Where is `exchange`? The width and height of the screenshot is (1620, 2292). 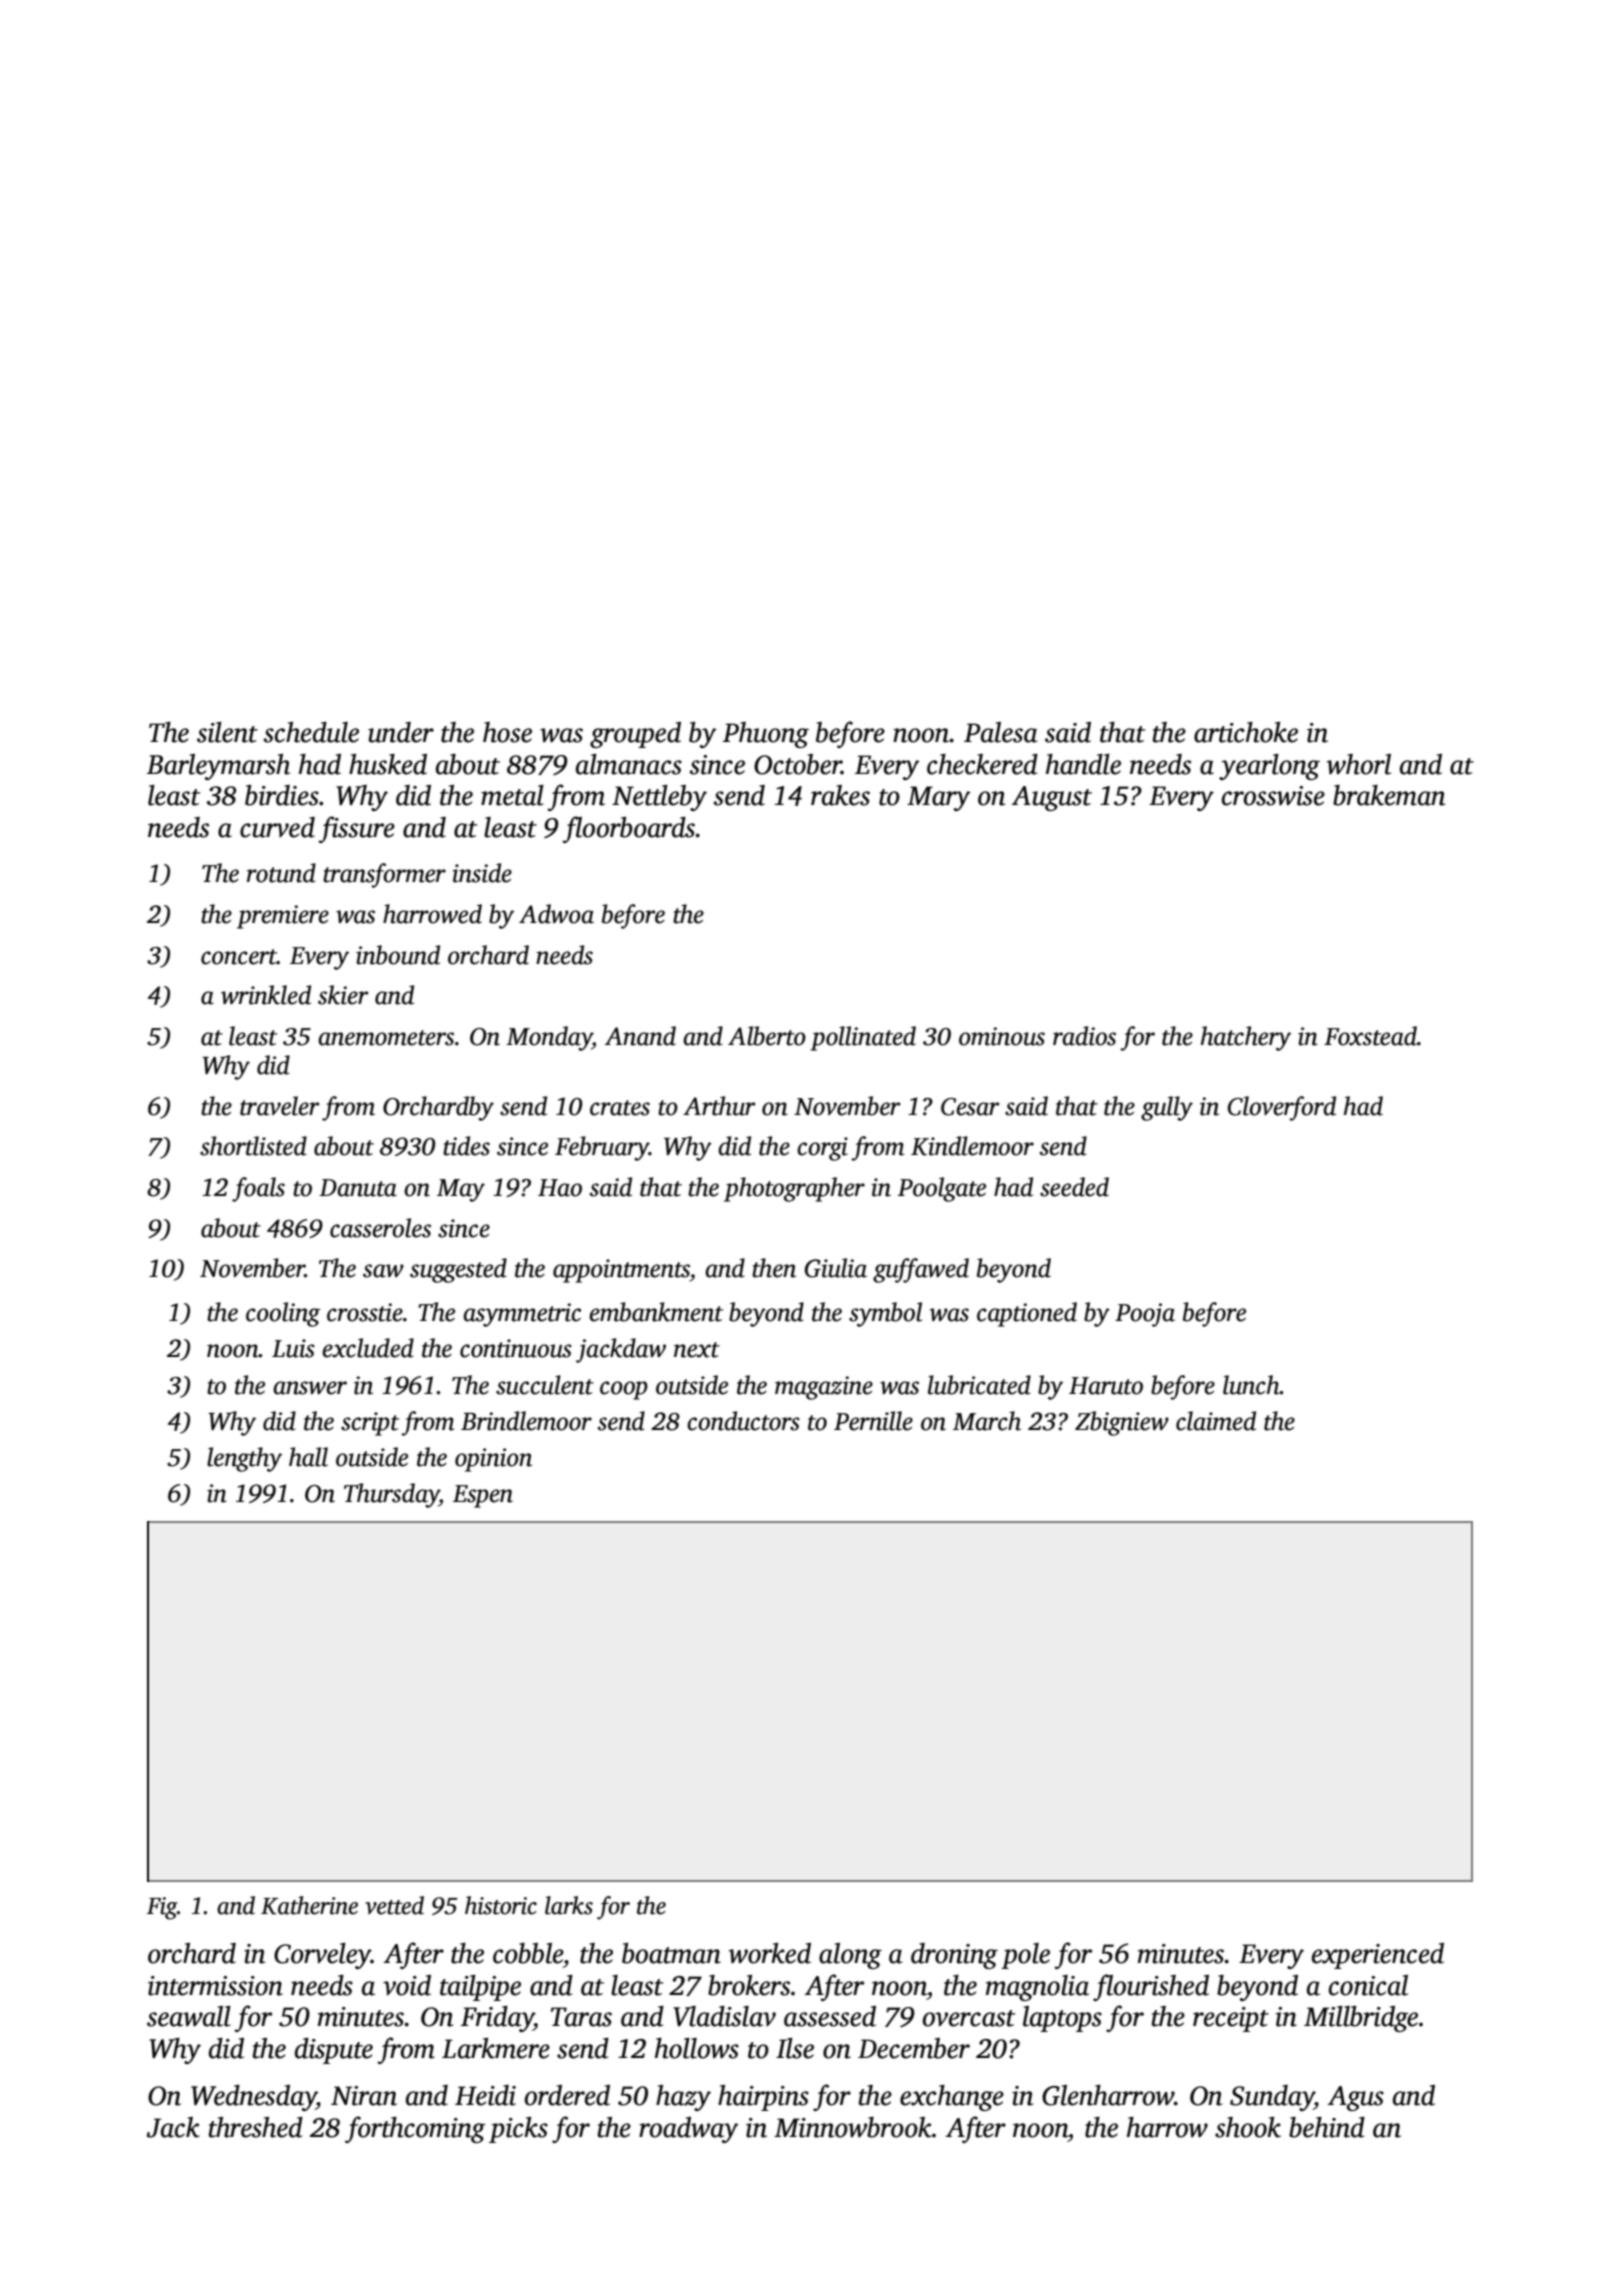
exchange is located at coordinates (952, 2098).
